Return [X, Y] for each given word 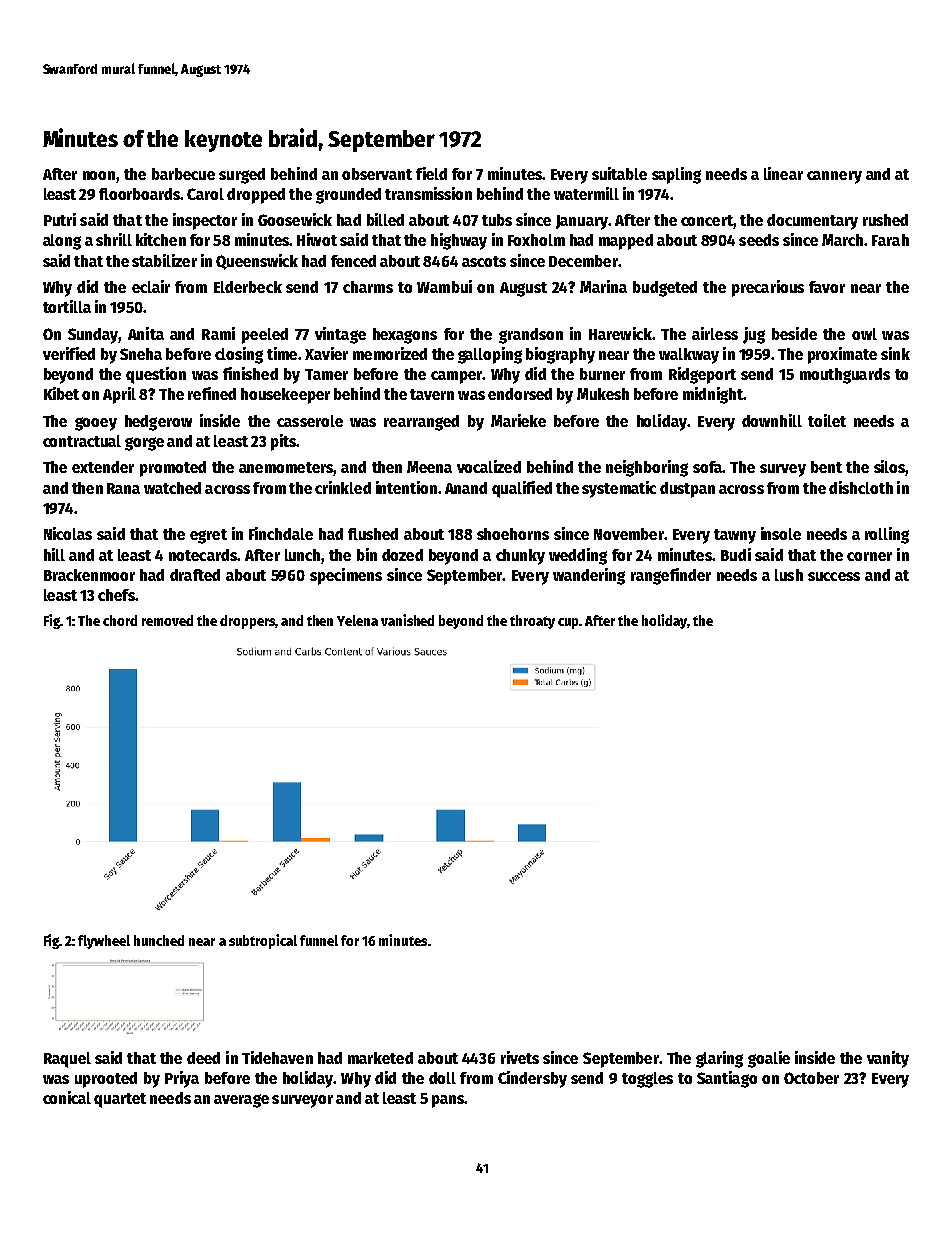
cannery [834, 177]
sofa [707, 467]
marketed [380, 1058]
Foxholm [536, 240]
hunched [159, 940]
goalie [769, 1059]
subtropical [263, 941]
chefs [116, 595]
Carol [205, 194]
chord [120, 620]
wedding [578, 556]
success [834, 576]
